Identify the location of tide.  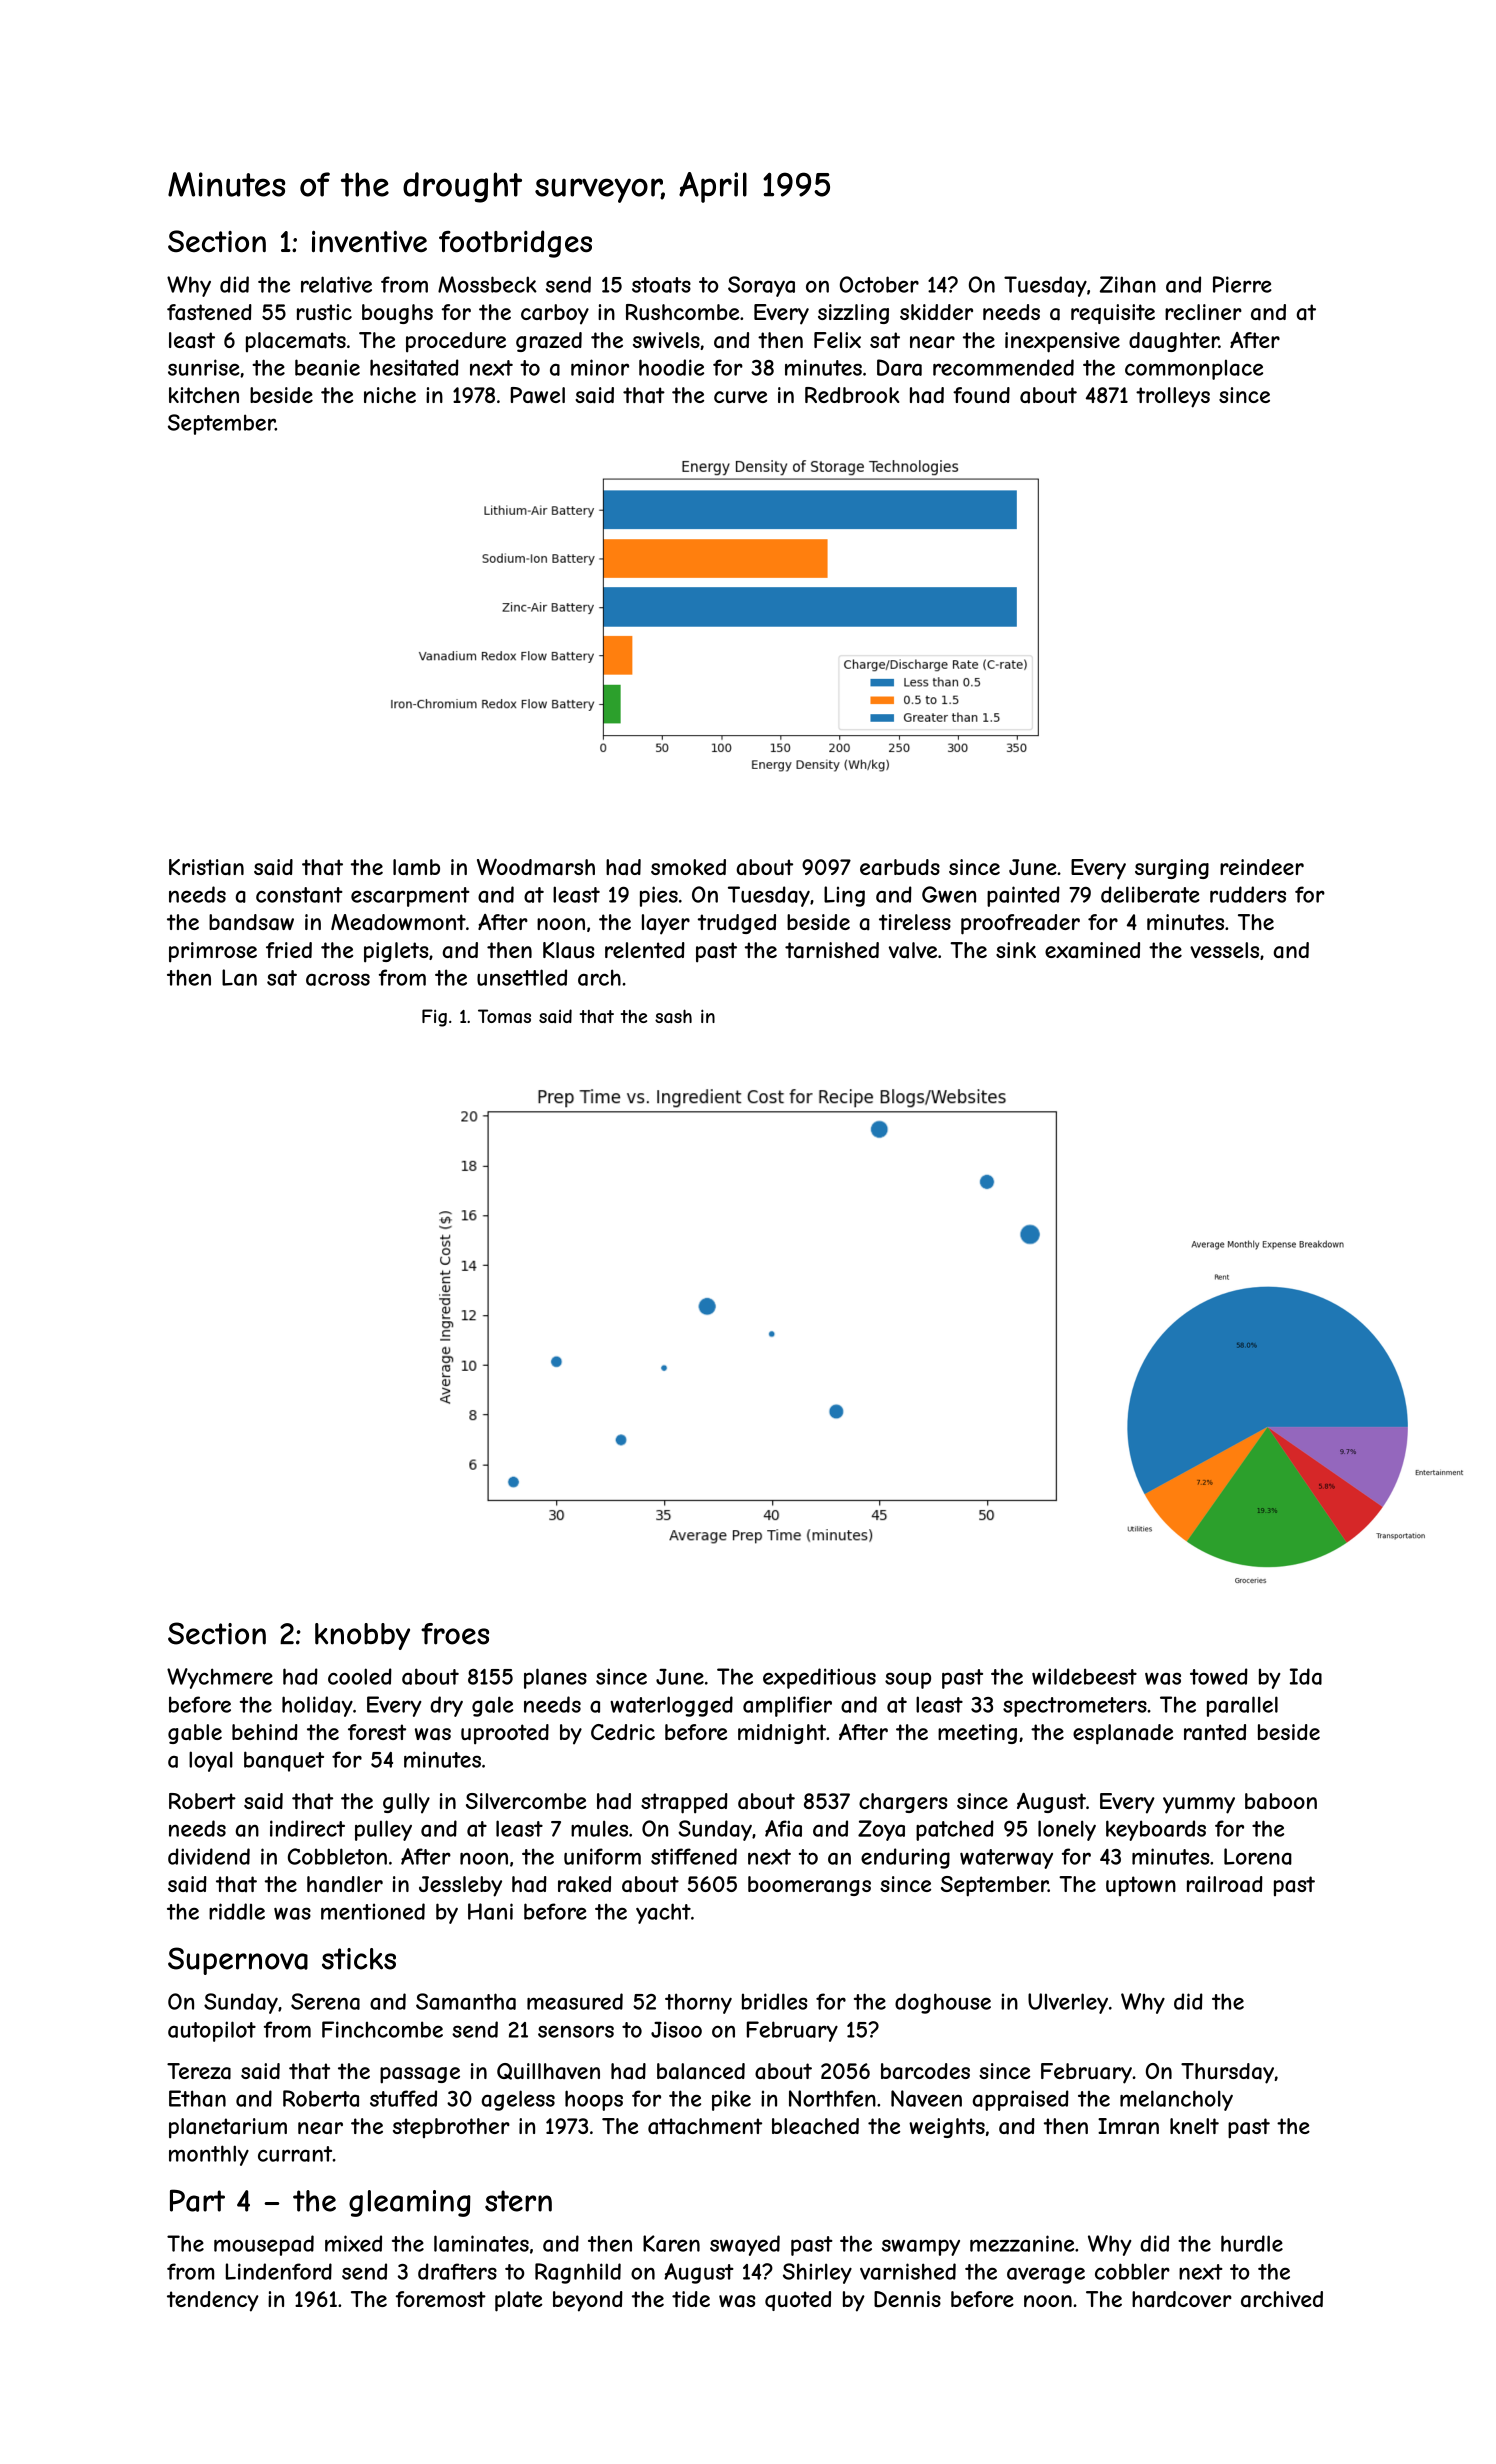
(691, 2299).
